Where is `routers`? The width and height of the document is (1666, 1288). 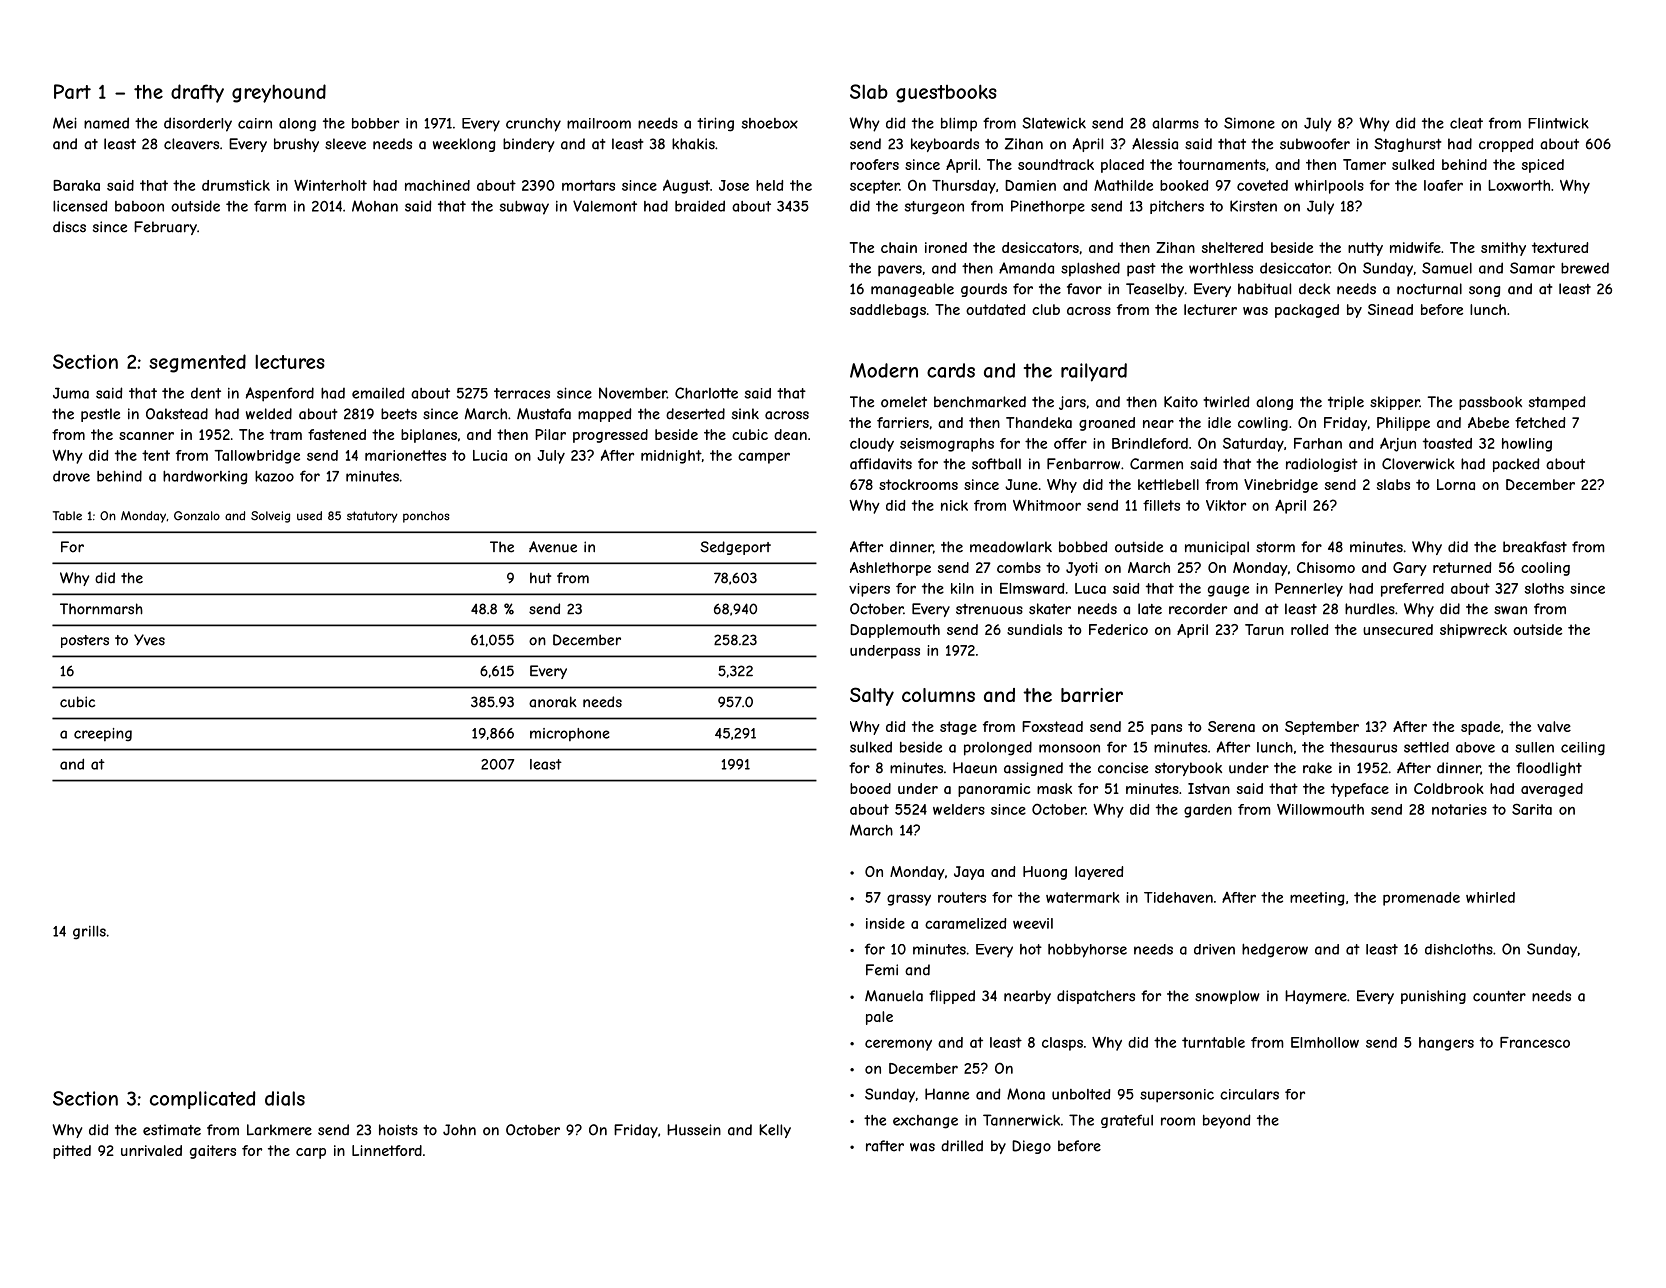 routers is located at coordinates (962, 897).
